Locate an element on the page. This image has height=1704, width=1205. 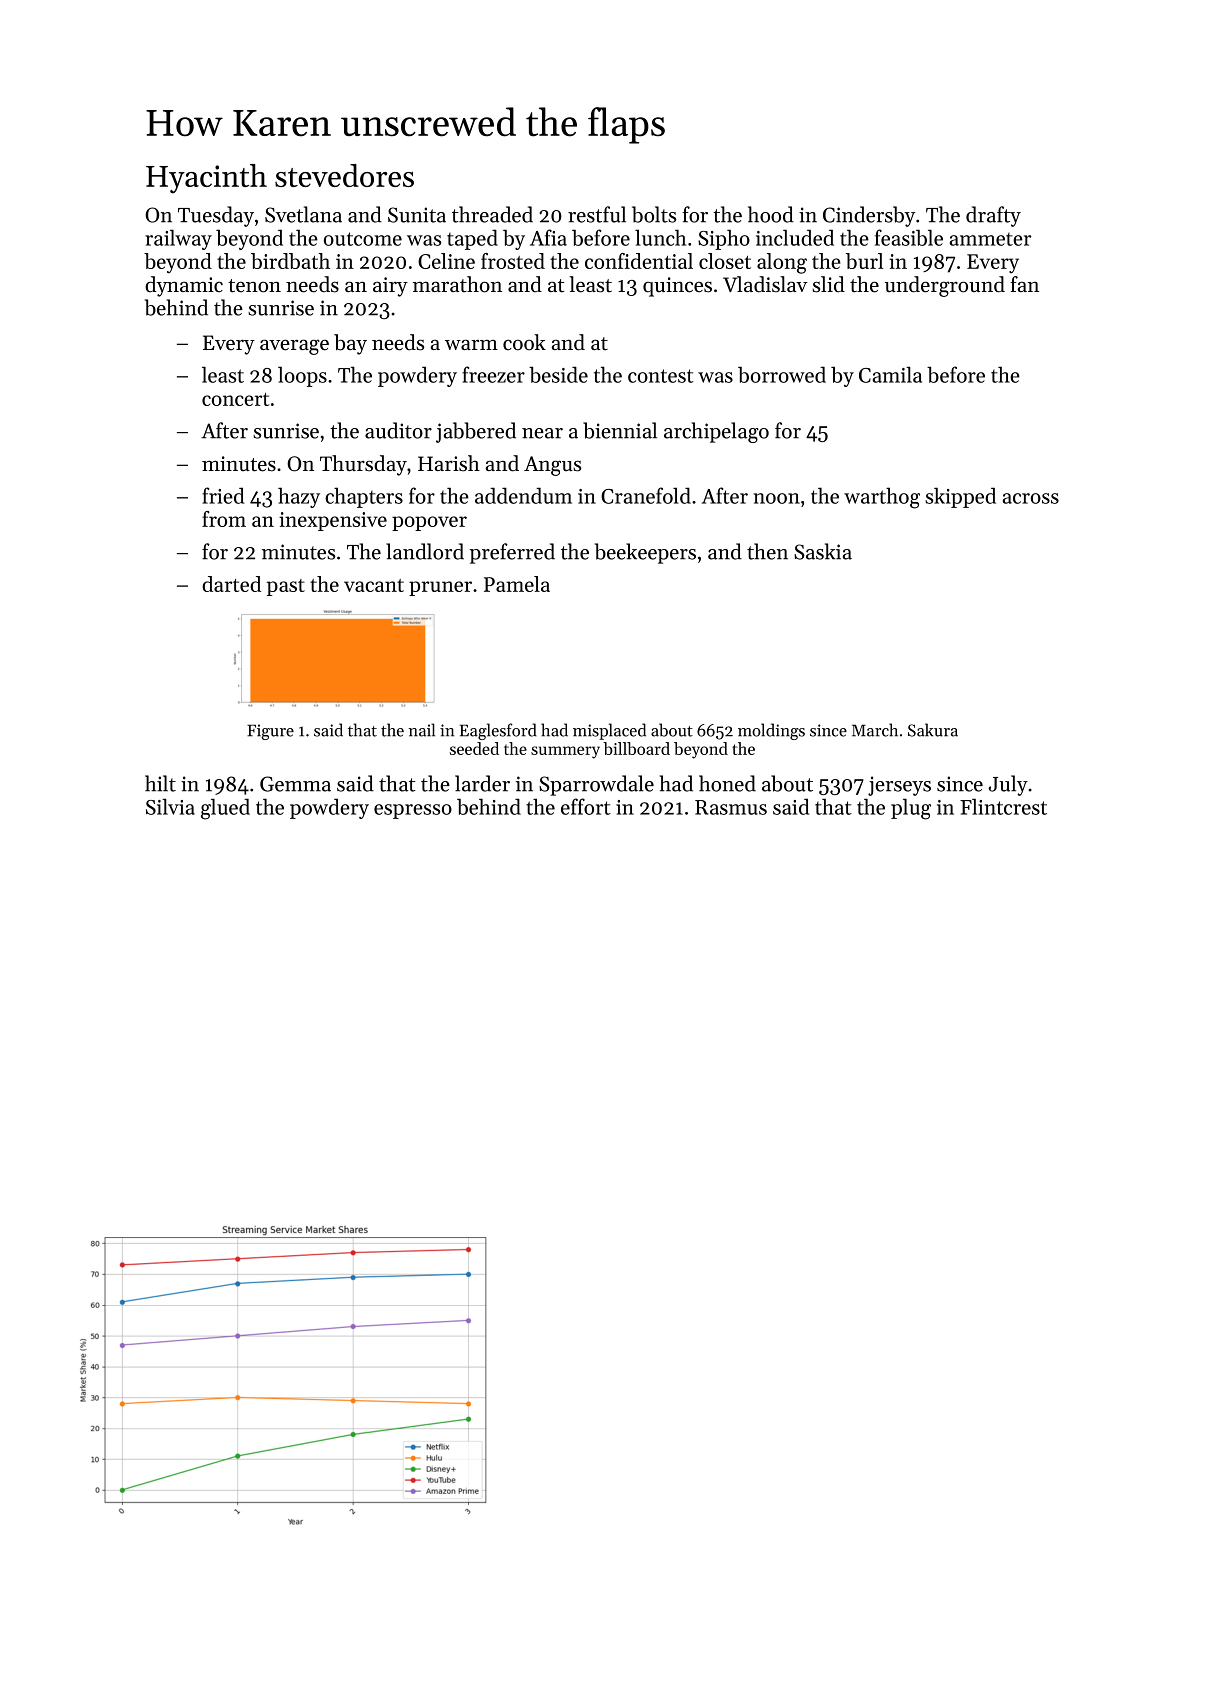
Figure is located at coordinates (270, 732).
